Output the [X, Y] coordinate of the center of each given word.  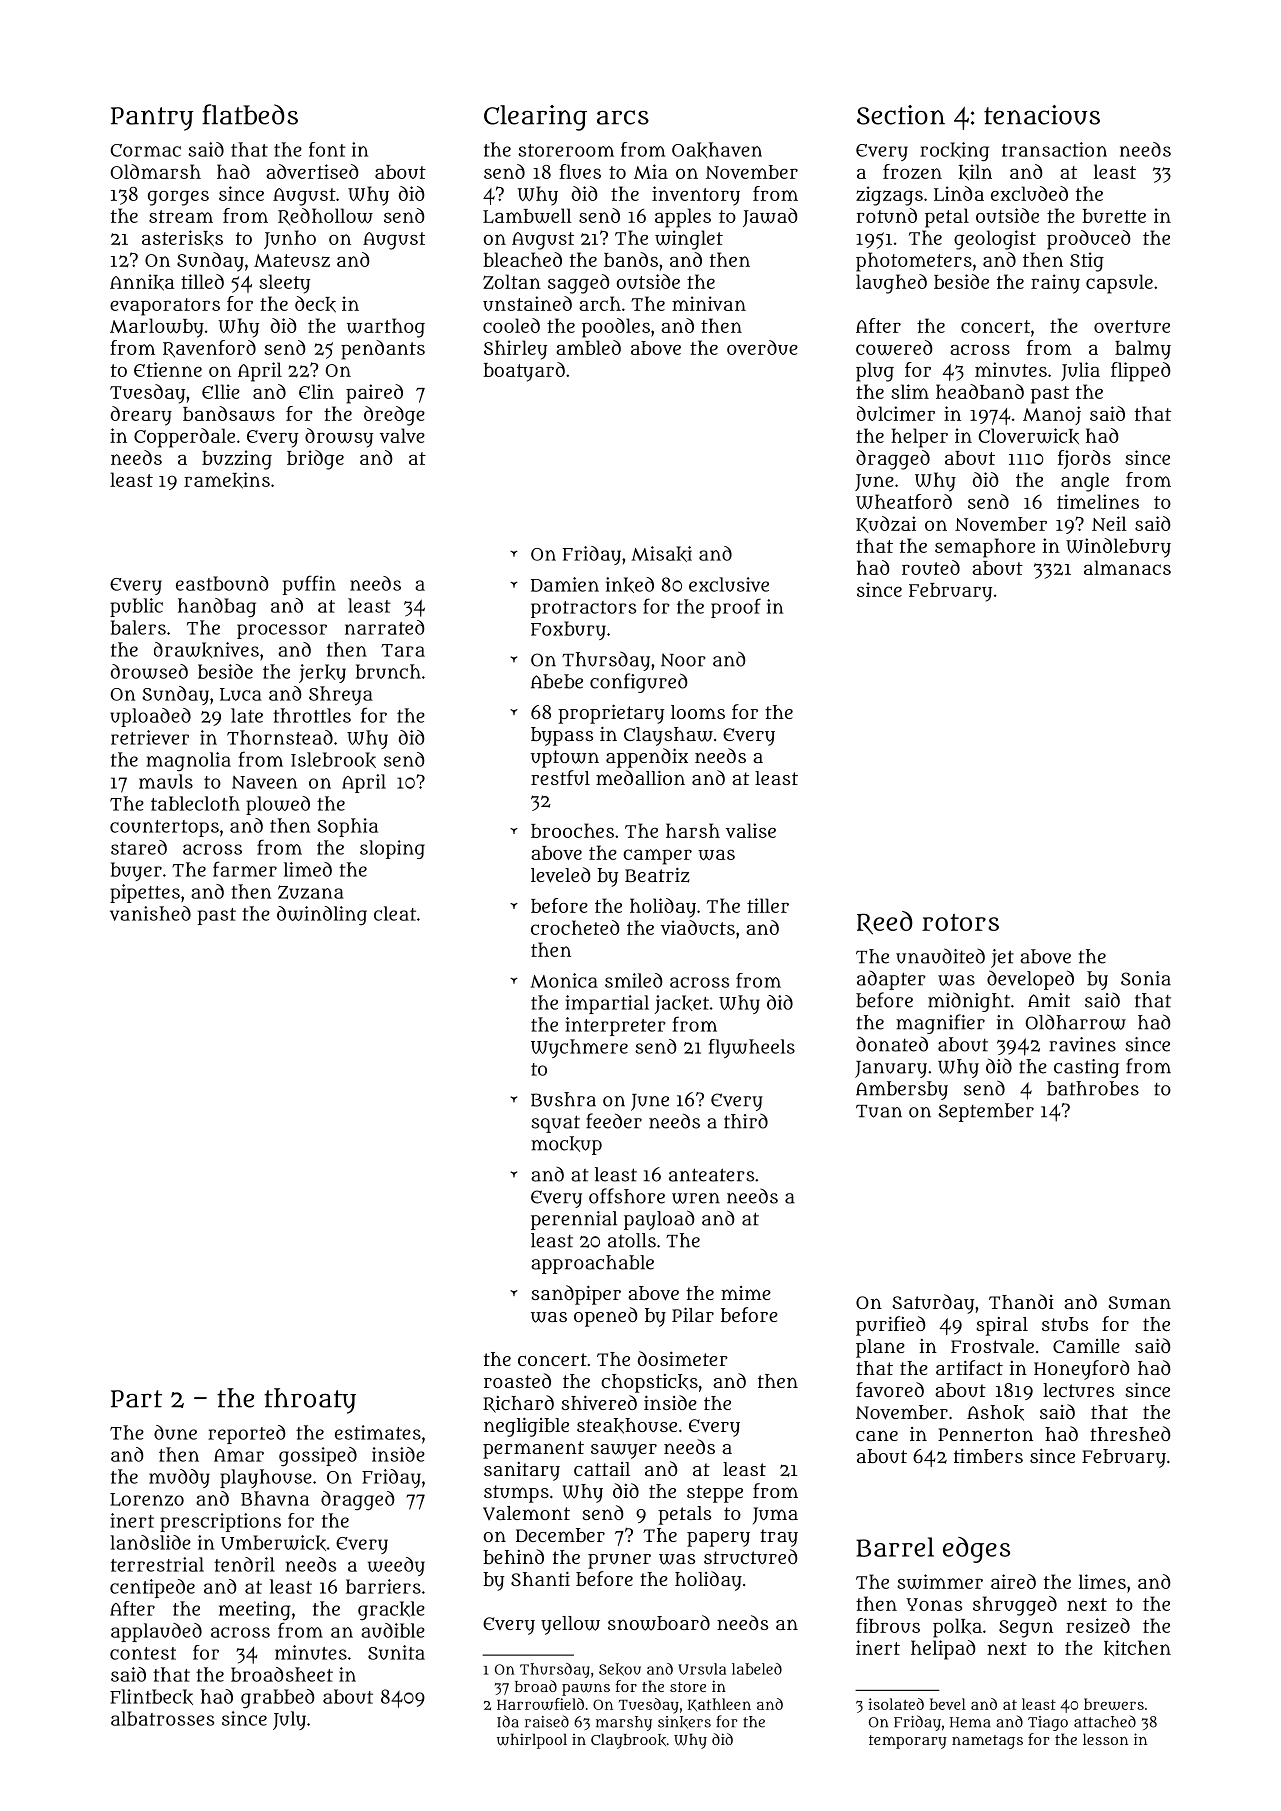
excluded [1029, 193]
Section [901, 115]
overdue [762, 347]
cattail [602, 1469]
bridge [315, 460]
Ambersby [902, 1090]
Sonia [1146, 978]
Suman [1139, 1302]
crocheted [575, 927]
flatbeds [250, 114]
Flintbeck [151, 1697]
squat [555, 1124]
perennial [574, 1220]
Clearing [535, 118]
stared [139, 847]
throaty [310, 1401]
